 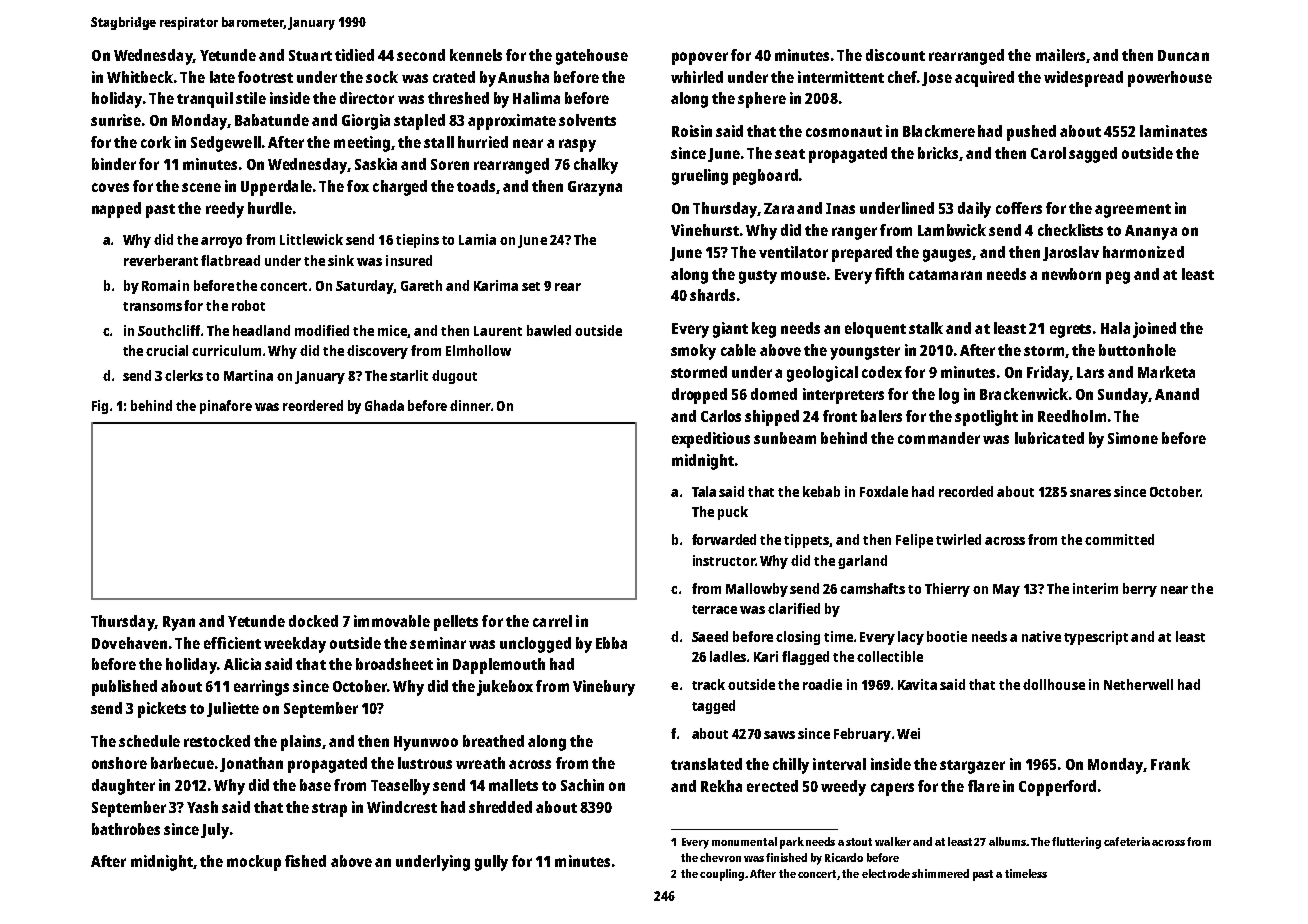 I want to click on Lamia, so click(x=477, y=239).
